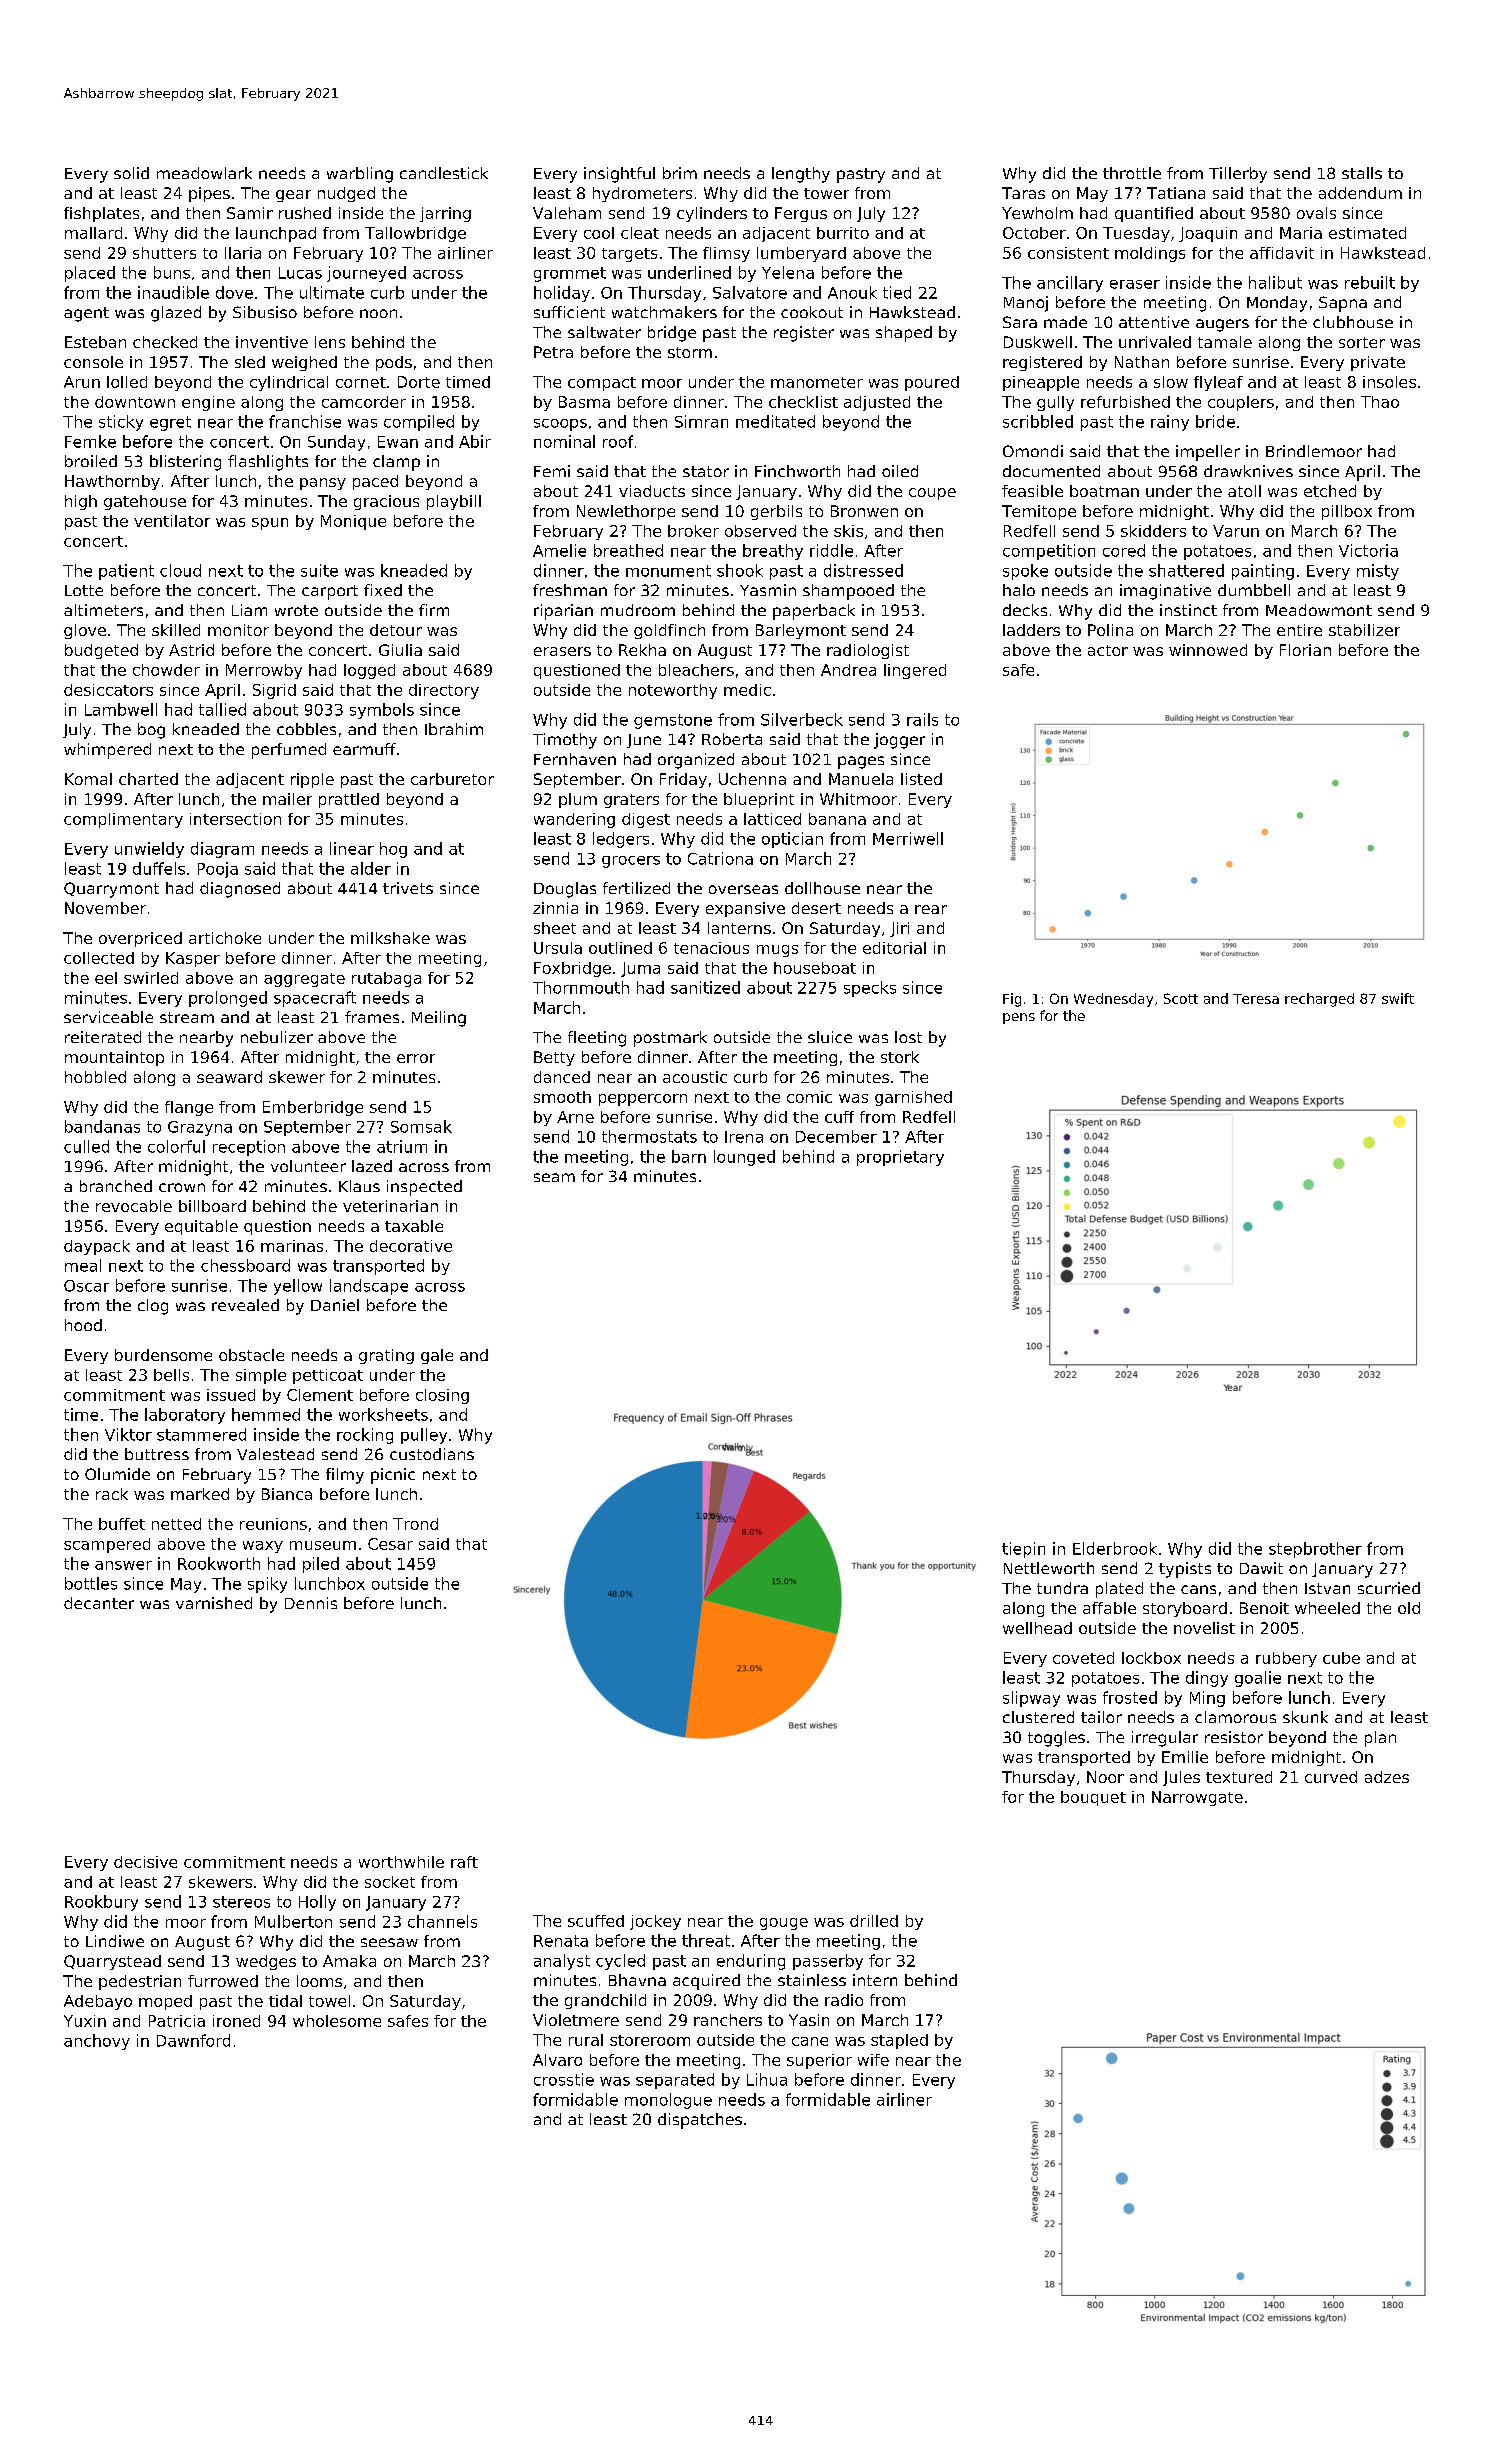  Describe the element at coordinates (1151, 1658) in the screenshot. I see `lockbox` at that location.
